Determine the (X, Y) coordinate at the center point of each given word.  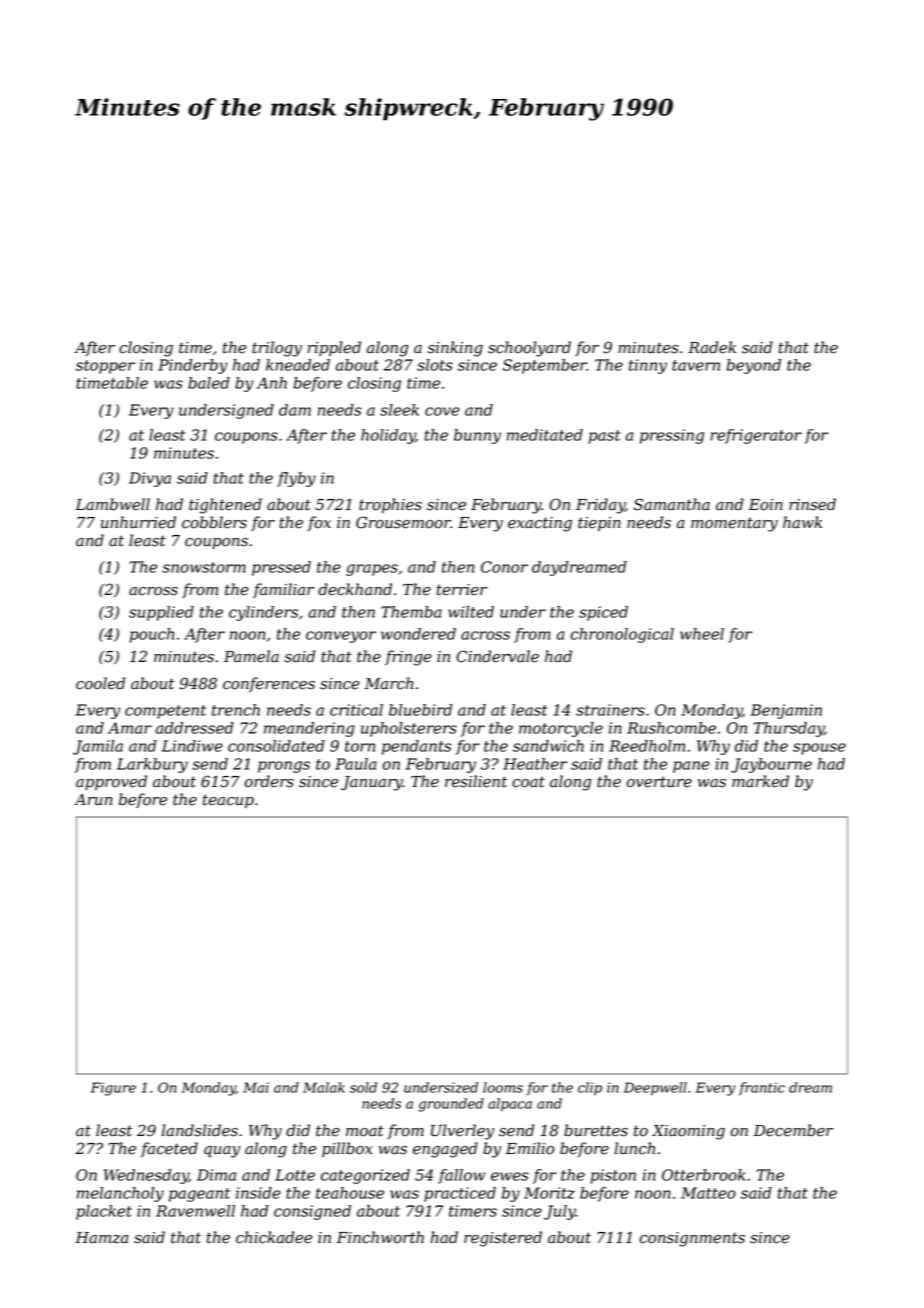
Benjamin (786, 711)
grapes (372, 570)
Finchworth (380, 1237)
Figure (113, 1089)
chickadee (274, 1237)
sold (363, 1087)
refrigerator (756, 436)
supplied (161, 613)
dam (295, 410)
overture (659, 782)
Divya (150, 479)
